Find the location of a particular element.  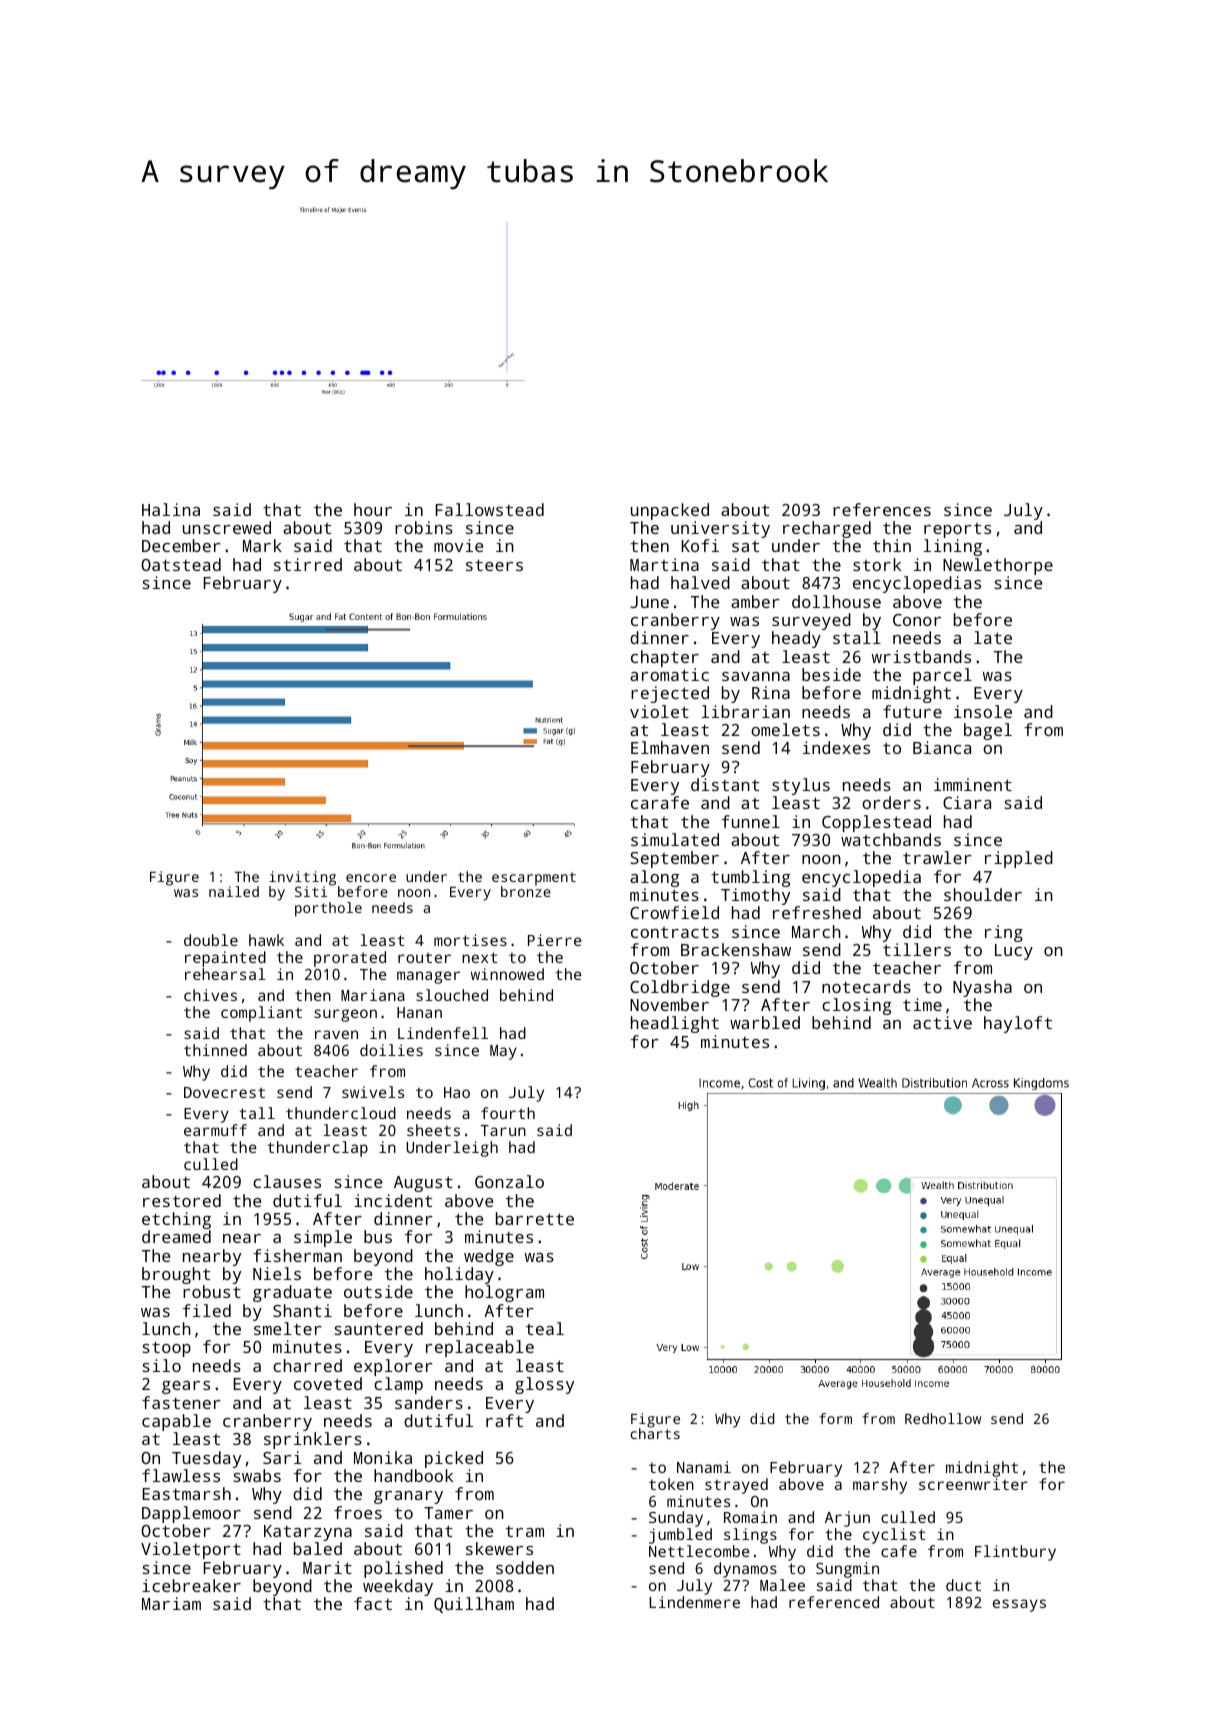

Oatstead is located at coordinates (181, 564).
